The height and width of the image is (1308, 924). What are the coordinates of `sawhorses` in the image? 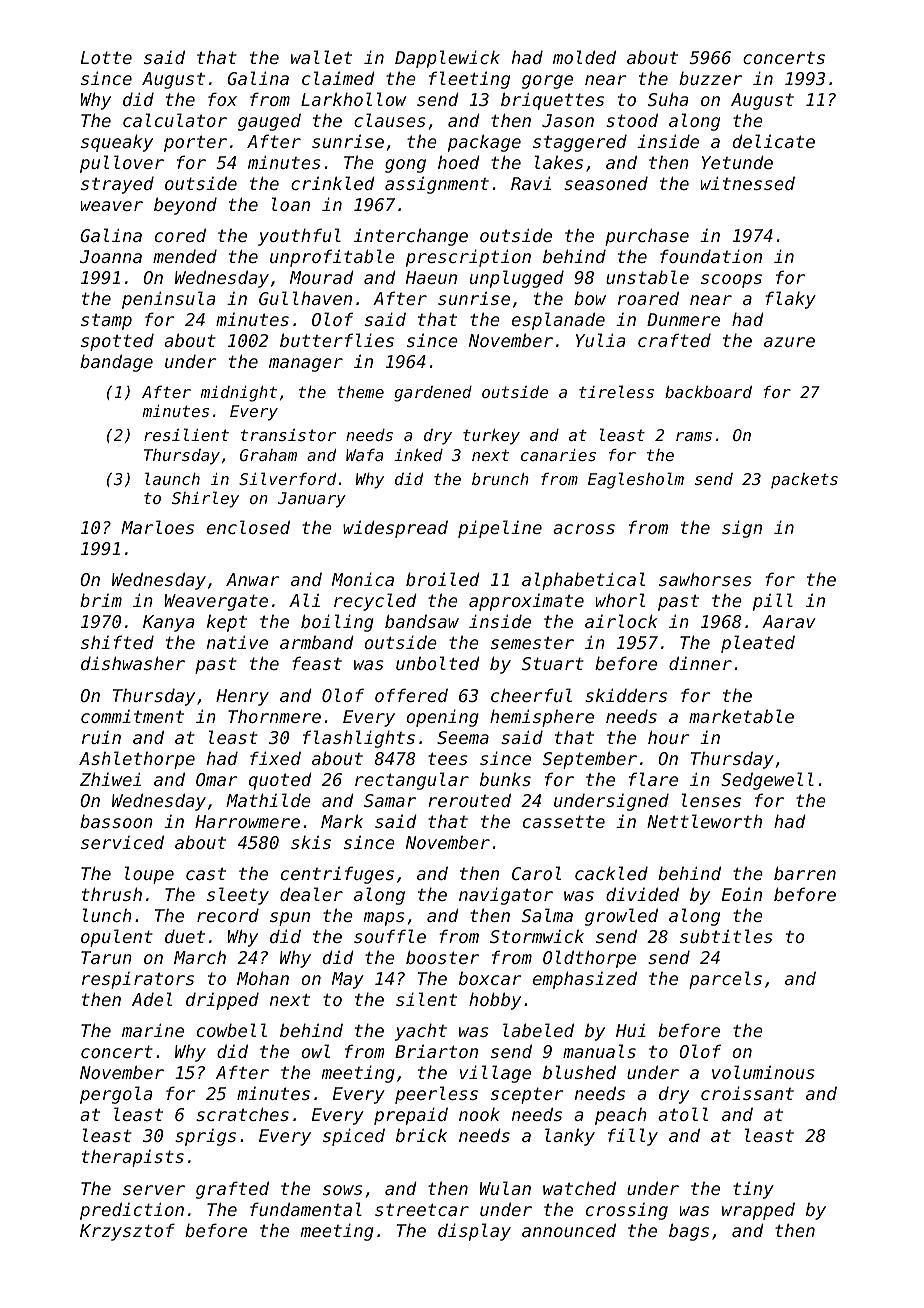 It's located at (705, 579).
